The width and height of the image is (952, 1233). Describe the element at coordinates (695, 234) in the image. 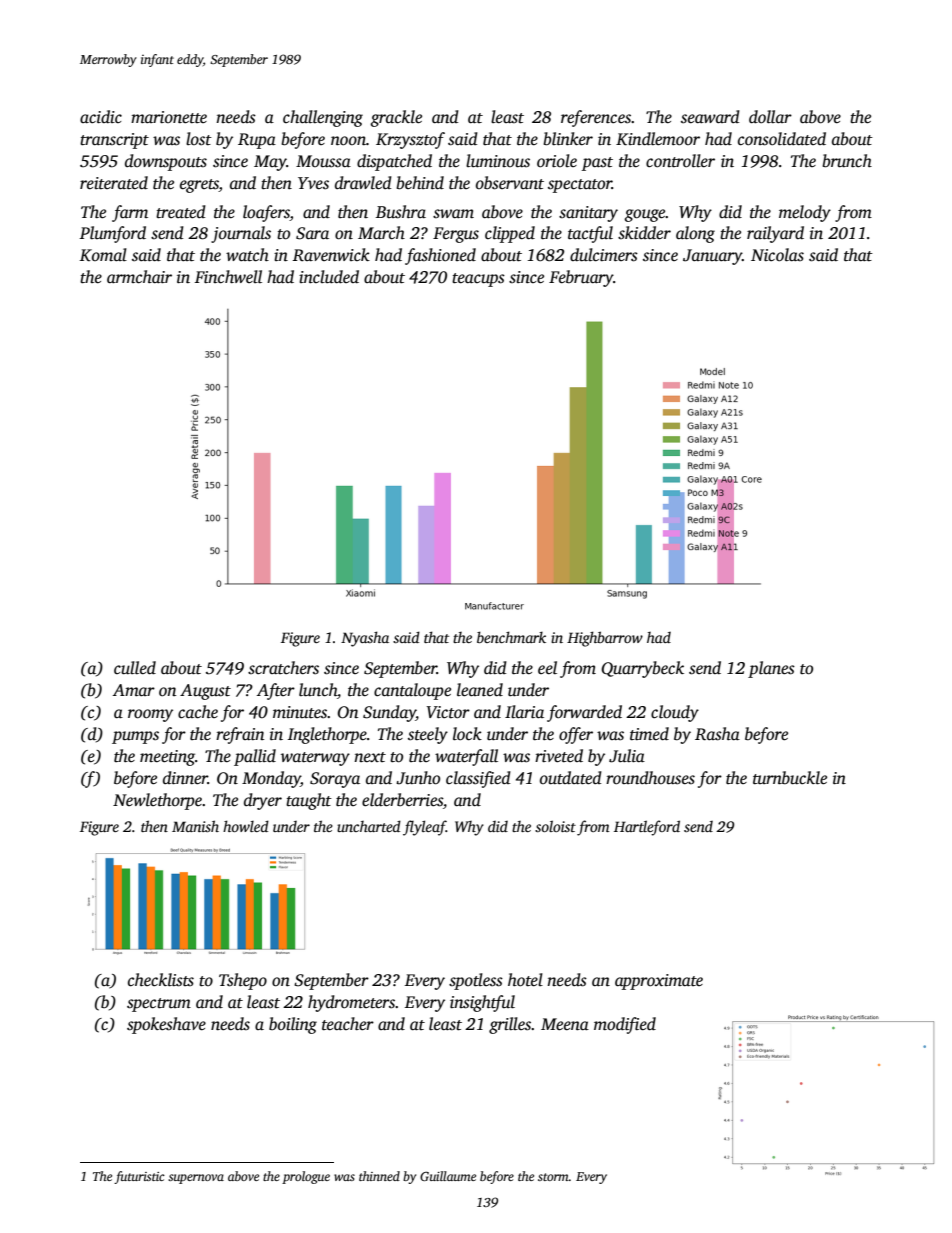

I see `along` at that location.
